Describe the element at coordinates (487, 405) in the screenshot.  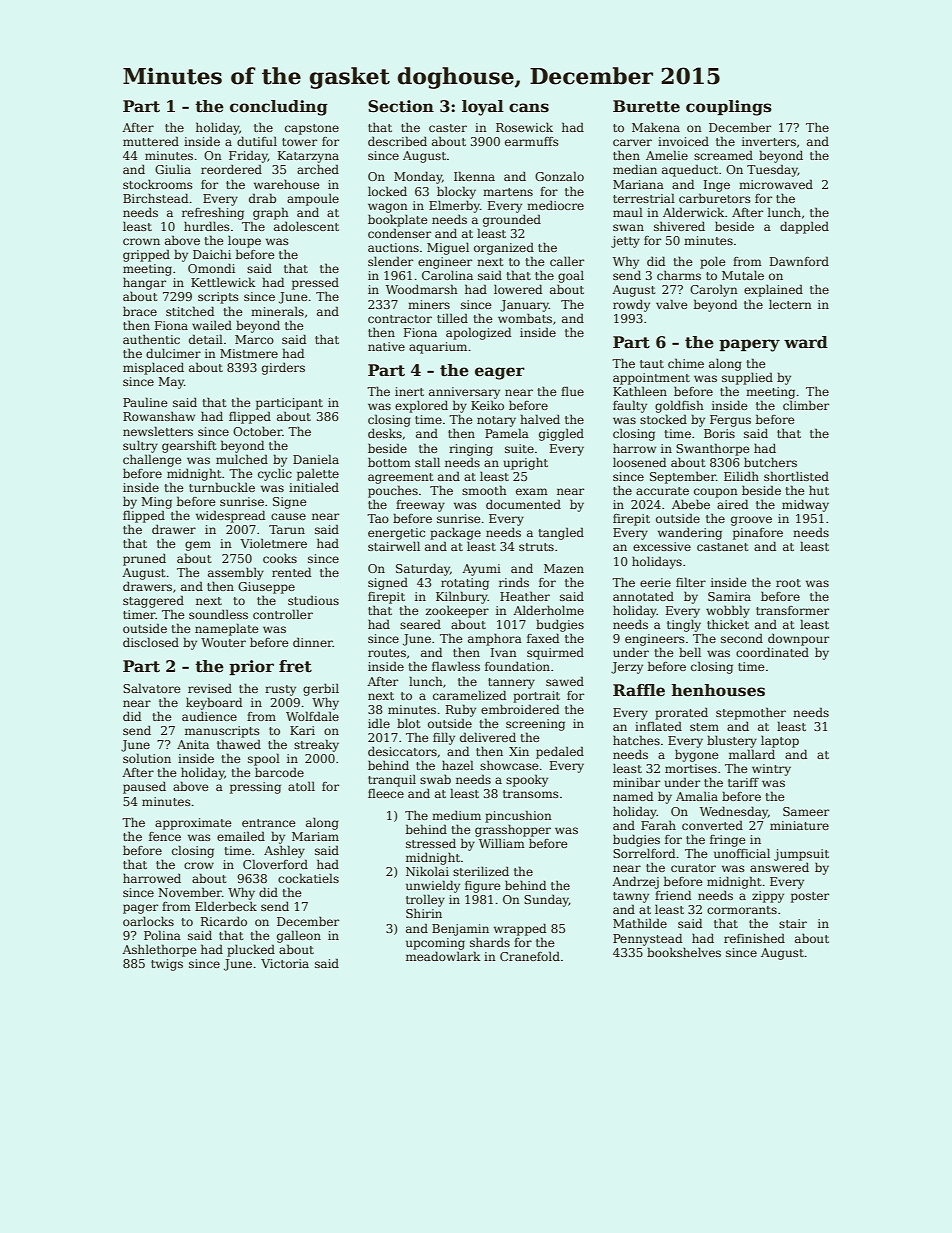
I see `Keiko` at that location.
